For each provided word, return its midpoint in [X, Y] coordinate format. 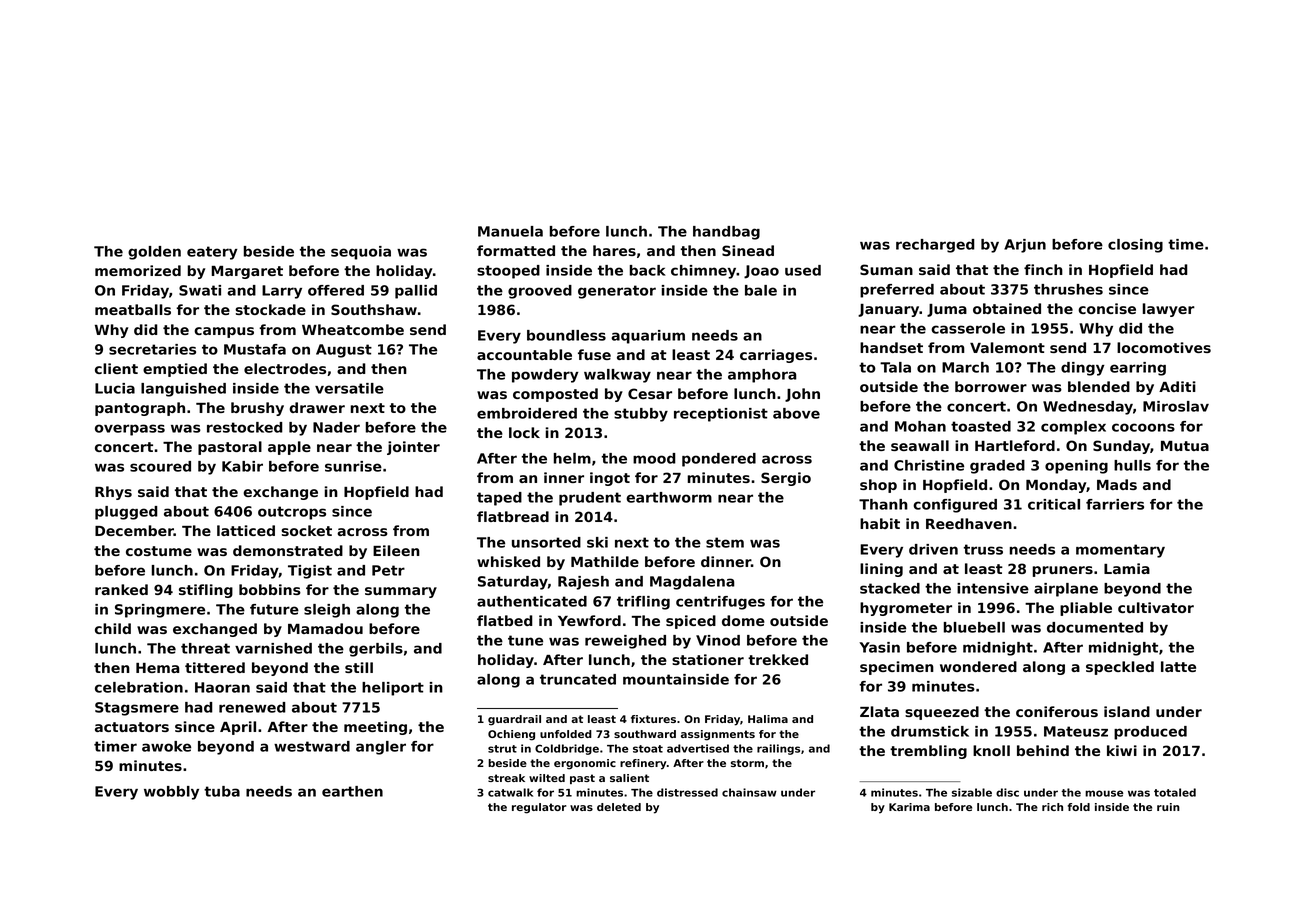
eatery [212, 253]
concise [1107, 308]
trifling [643, 603]
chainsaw [749, 792]
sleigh [327, 611]
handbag [726, 233]
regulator [539, 808]
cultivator [1156, 607]
